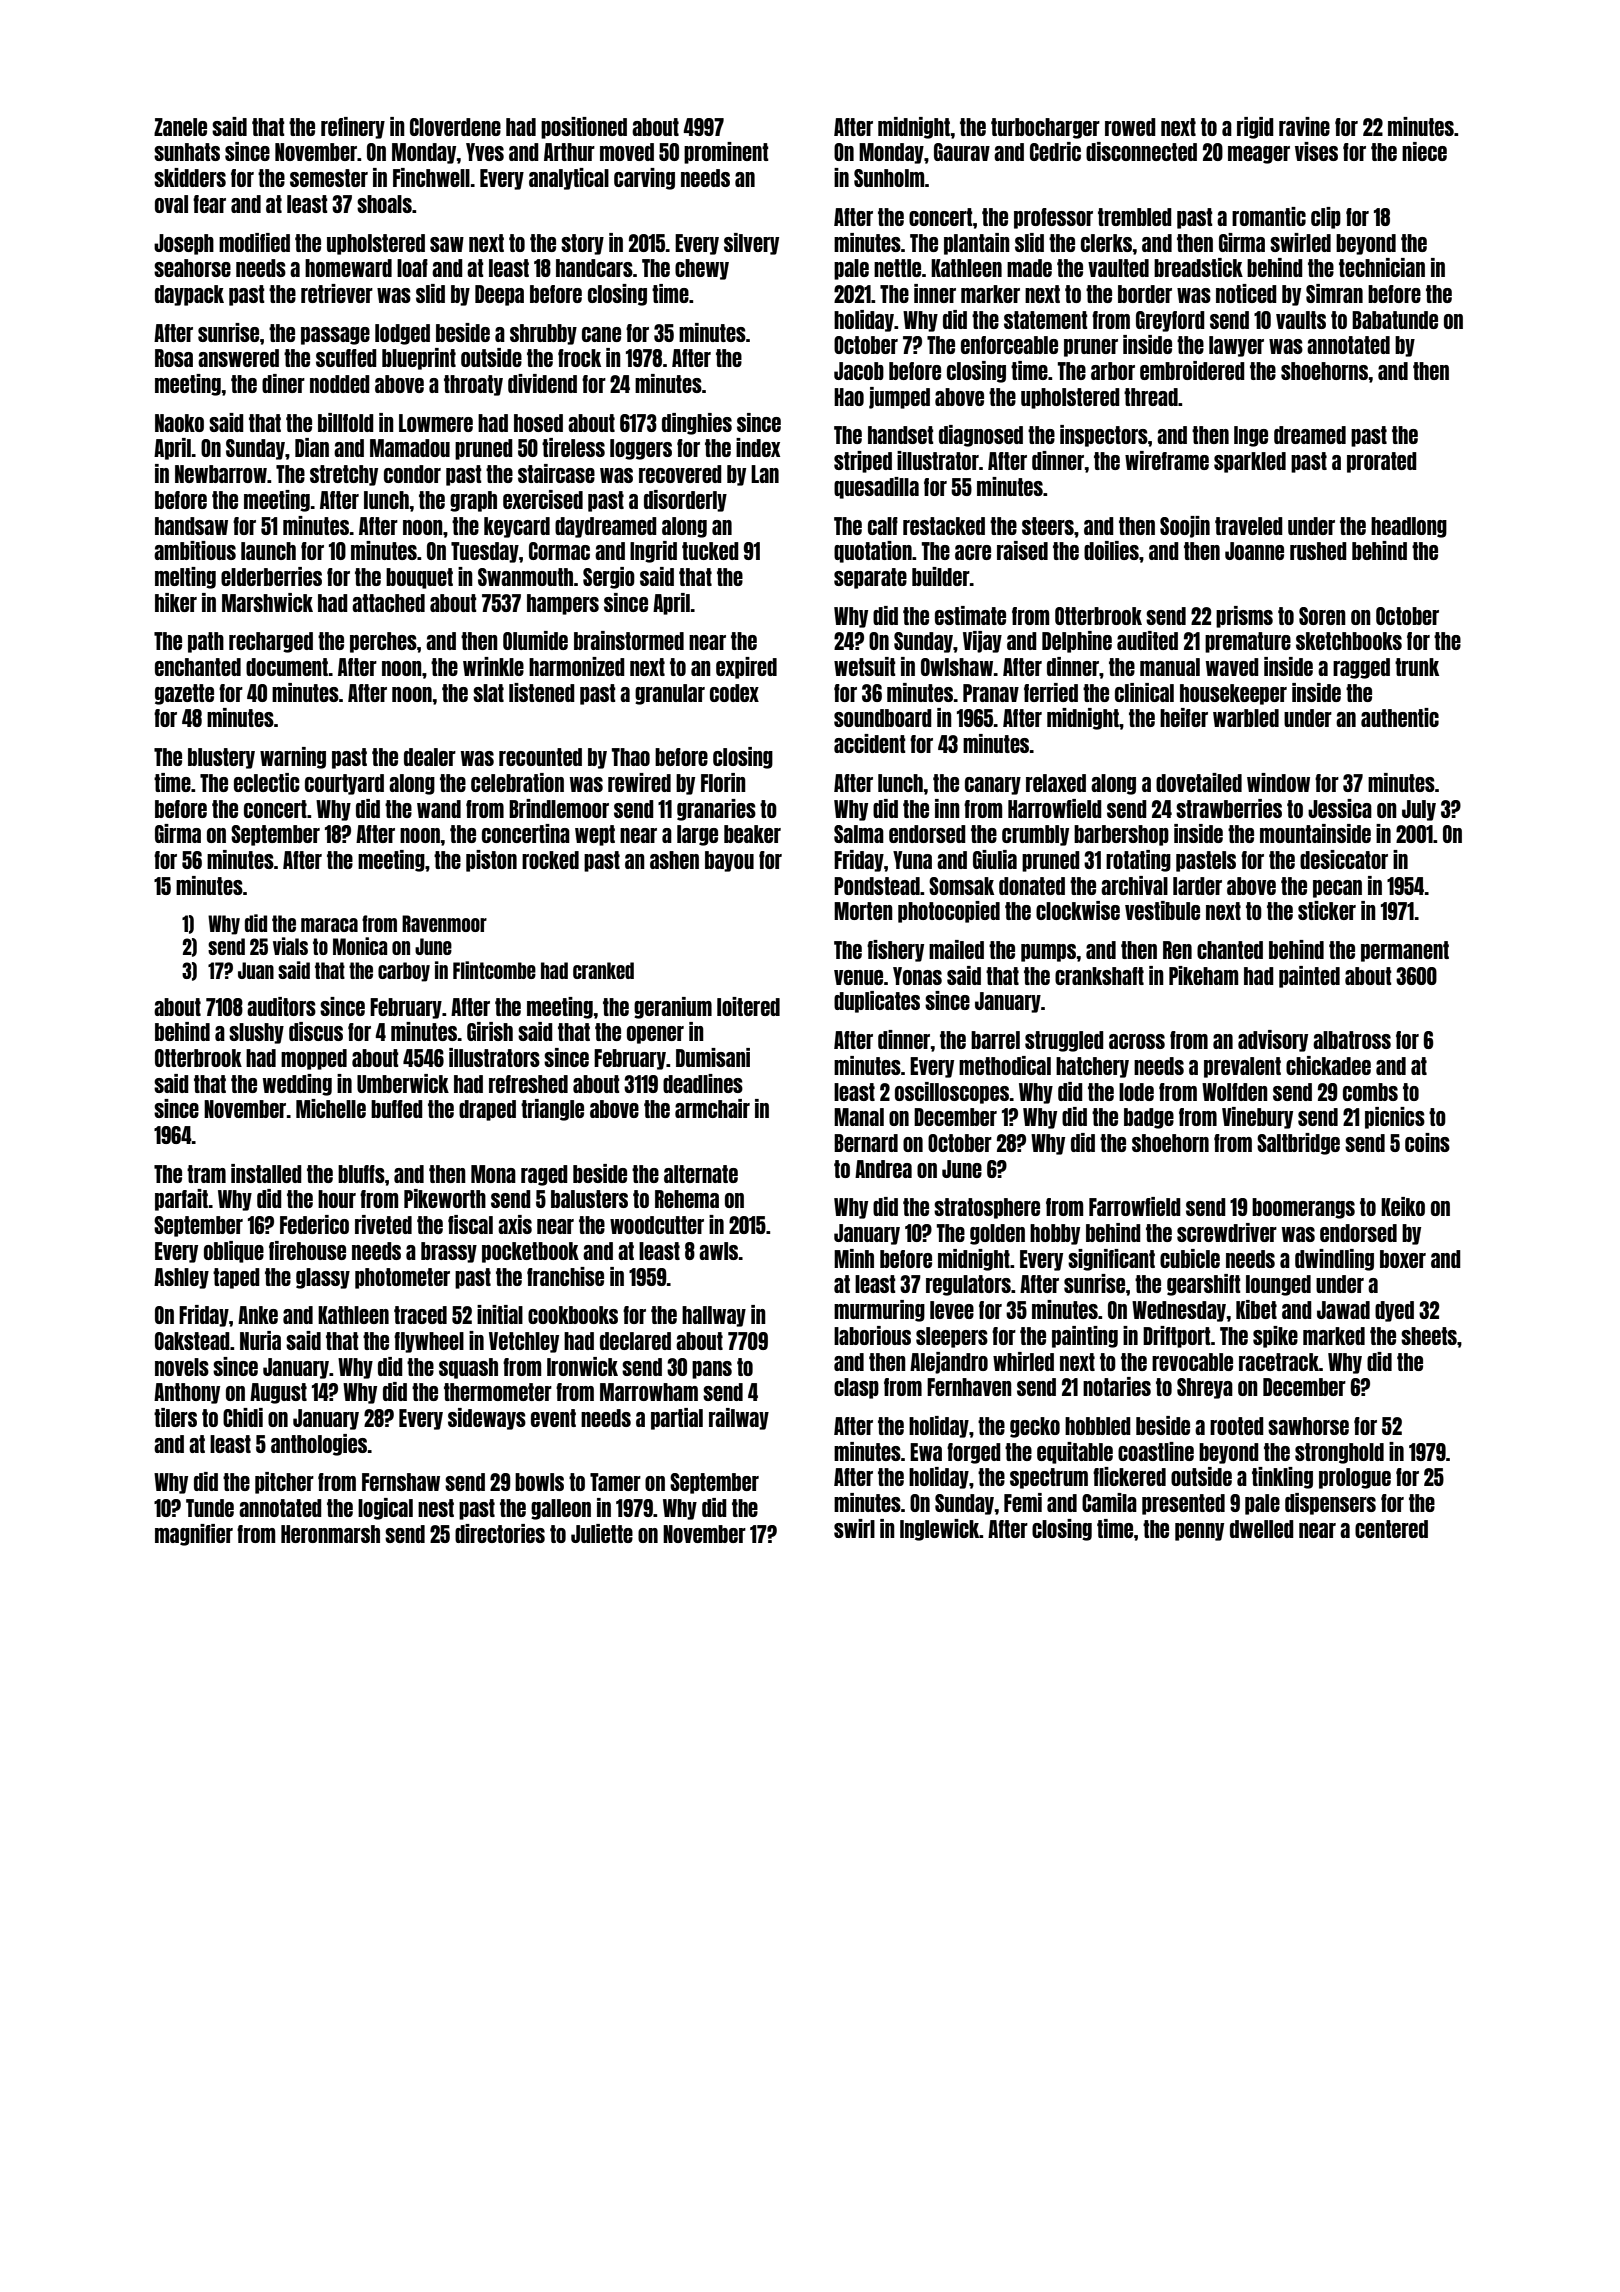  I want to click on Inge, so click(1251, 436).
